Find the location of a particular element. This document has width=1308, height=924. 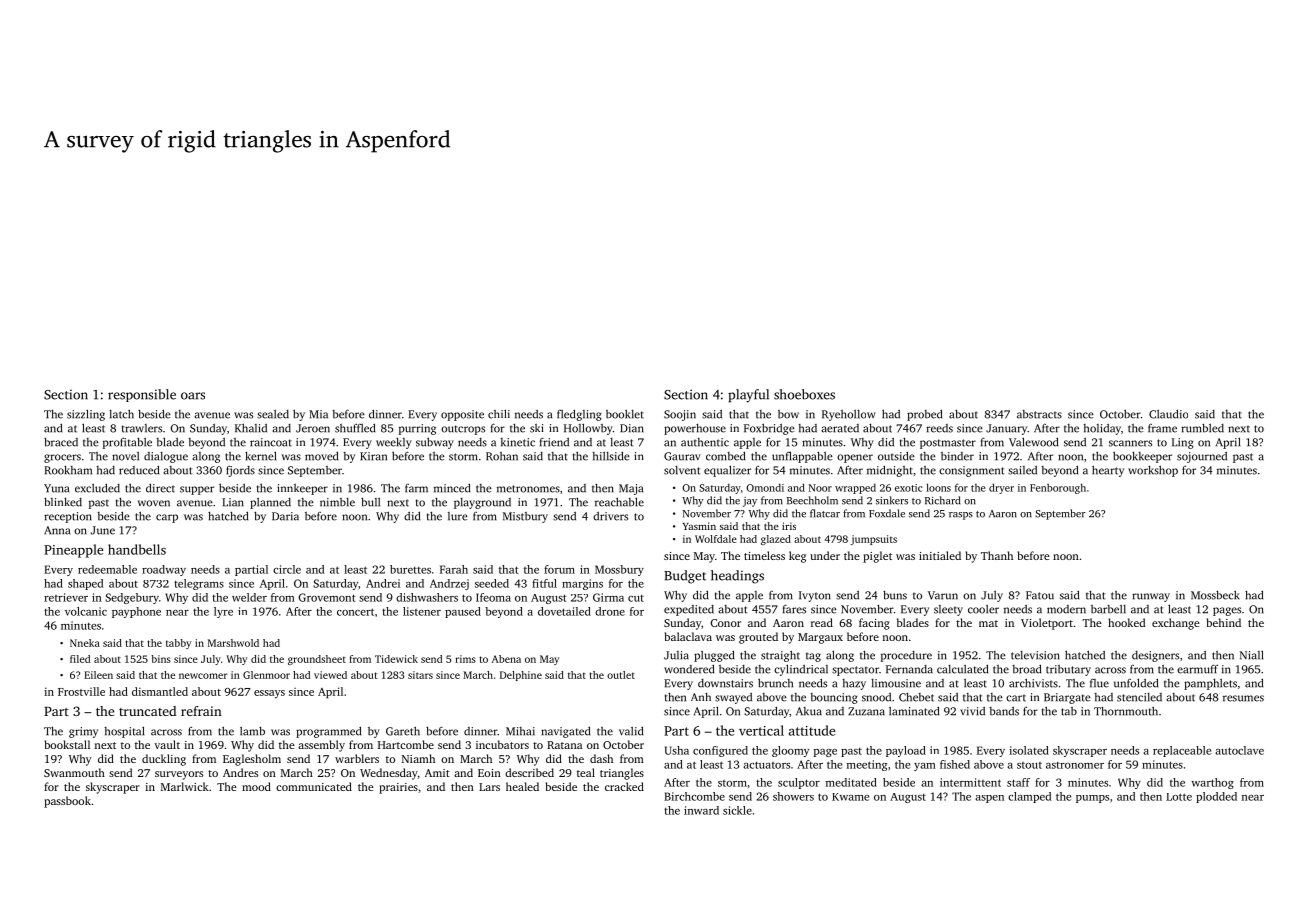

shoeboxes is located at coordinates (804, 394).
